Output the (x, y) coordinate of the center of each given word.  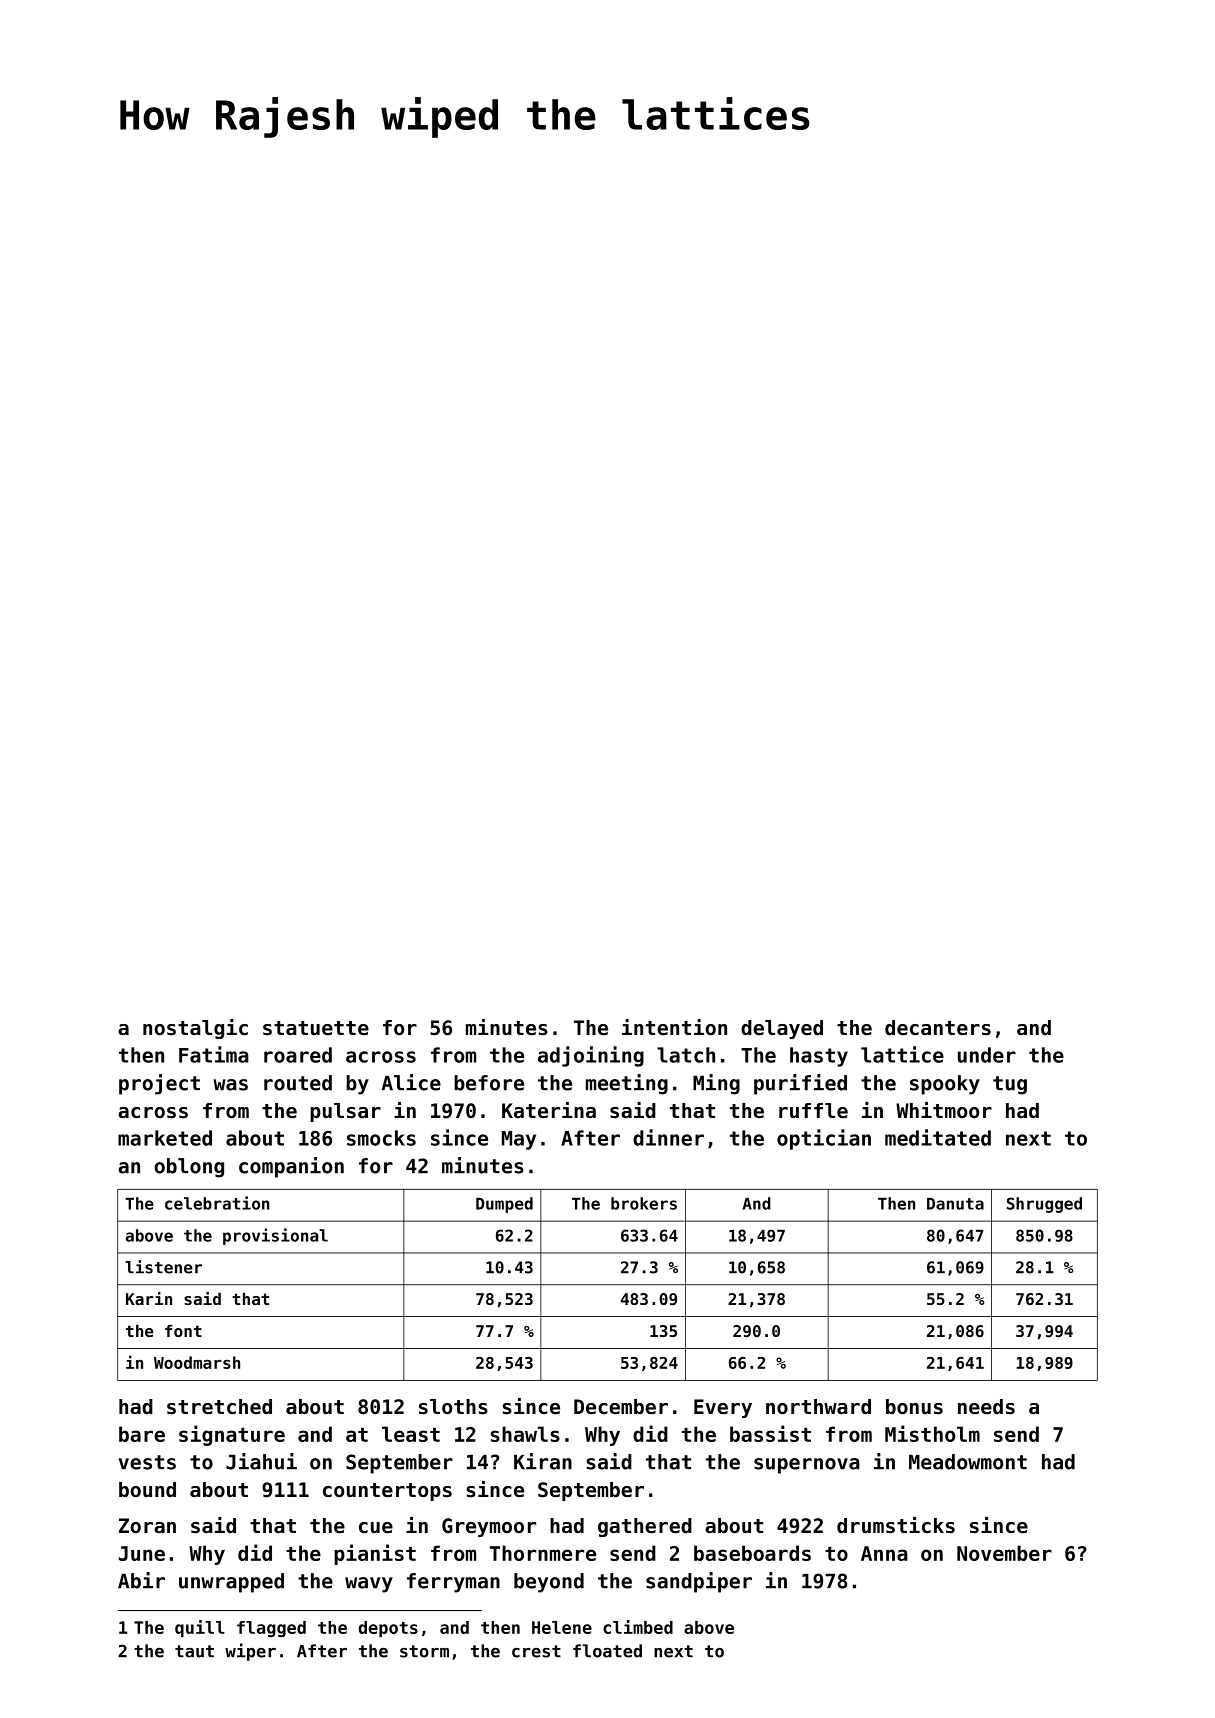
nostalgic (195, 1029)
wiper (250, 1652)
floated (607, 1651)
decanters (938, 1028)
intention (674, 1027)
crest (536, 1651)
